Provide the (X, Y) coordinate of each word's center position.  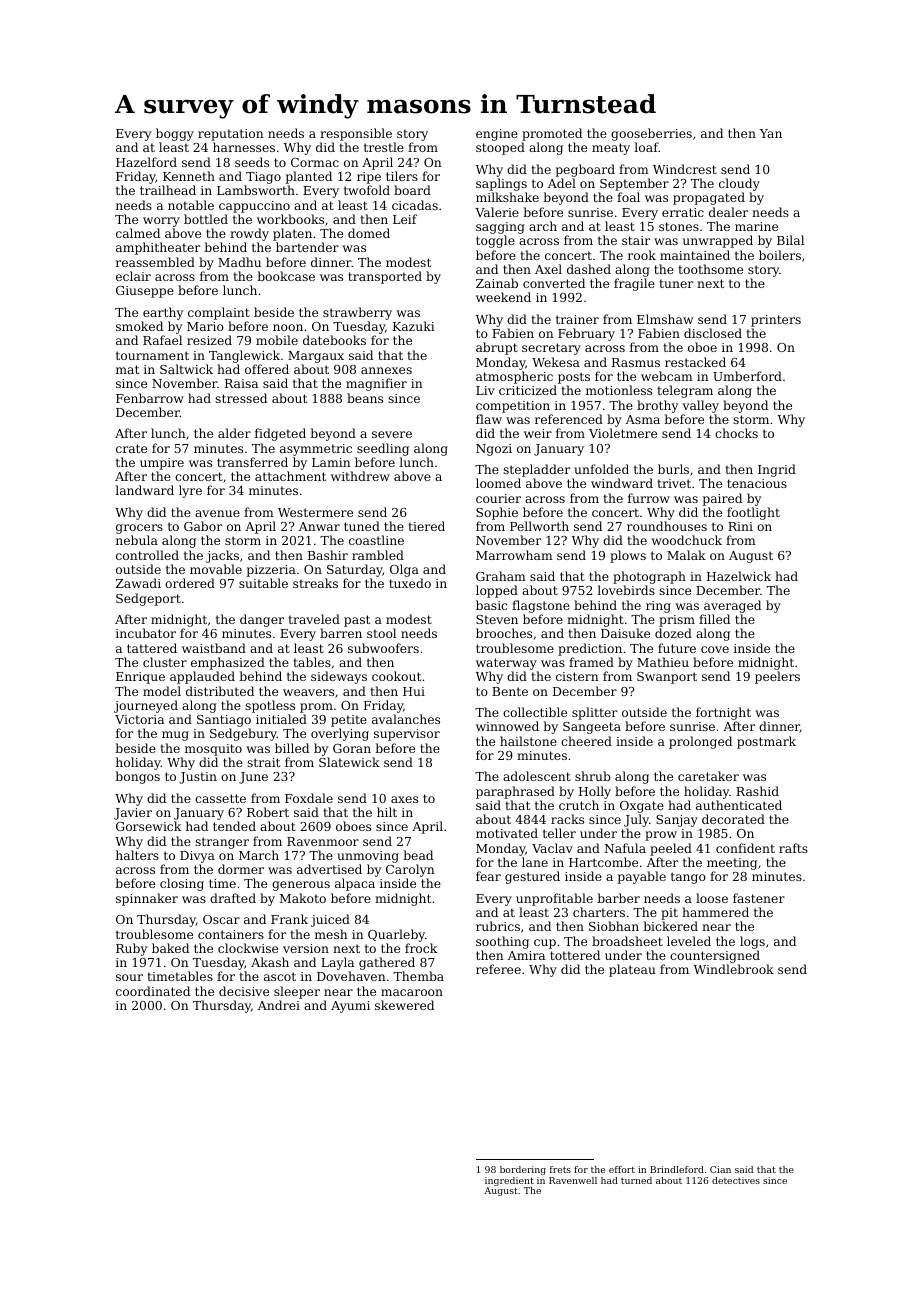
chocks (736, 433)
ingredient (509, 1181)
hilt (387, 812)
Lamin (331, 462)
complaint (219, 313)
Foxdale (309, 798)
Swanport (667, 678)
